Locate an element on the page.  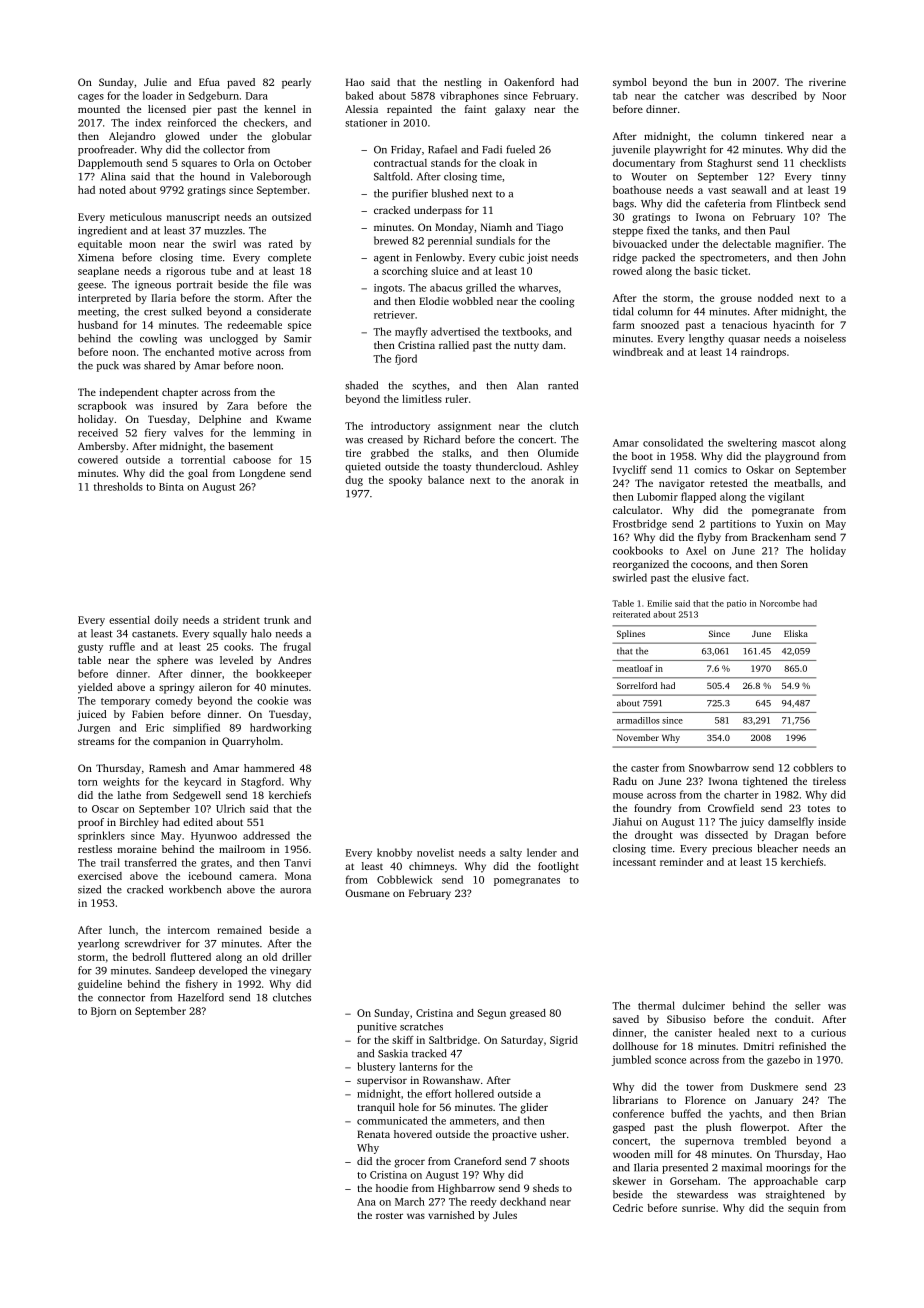
varnished is located at coordinates (451, 1215).
